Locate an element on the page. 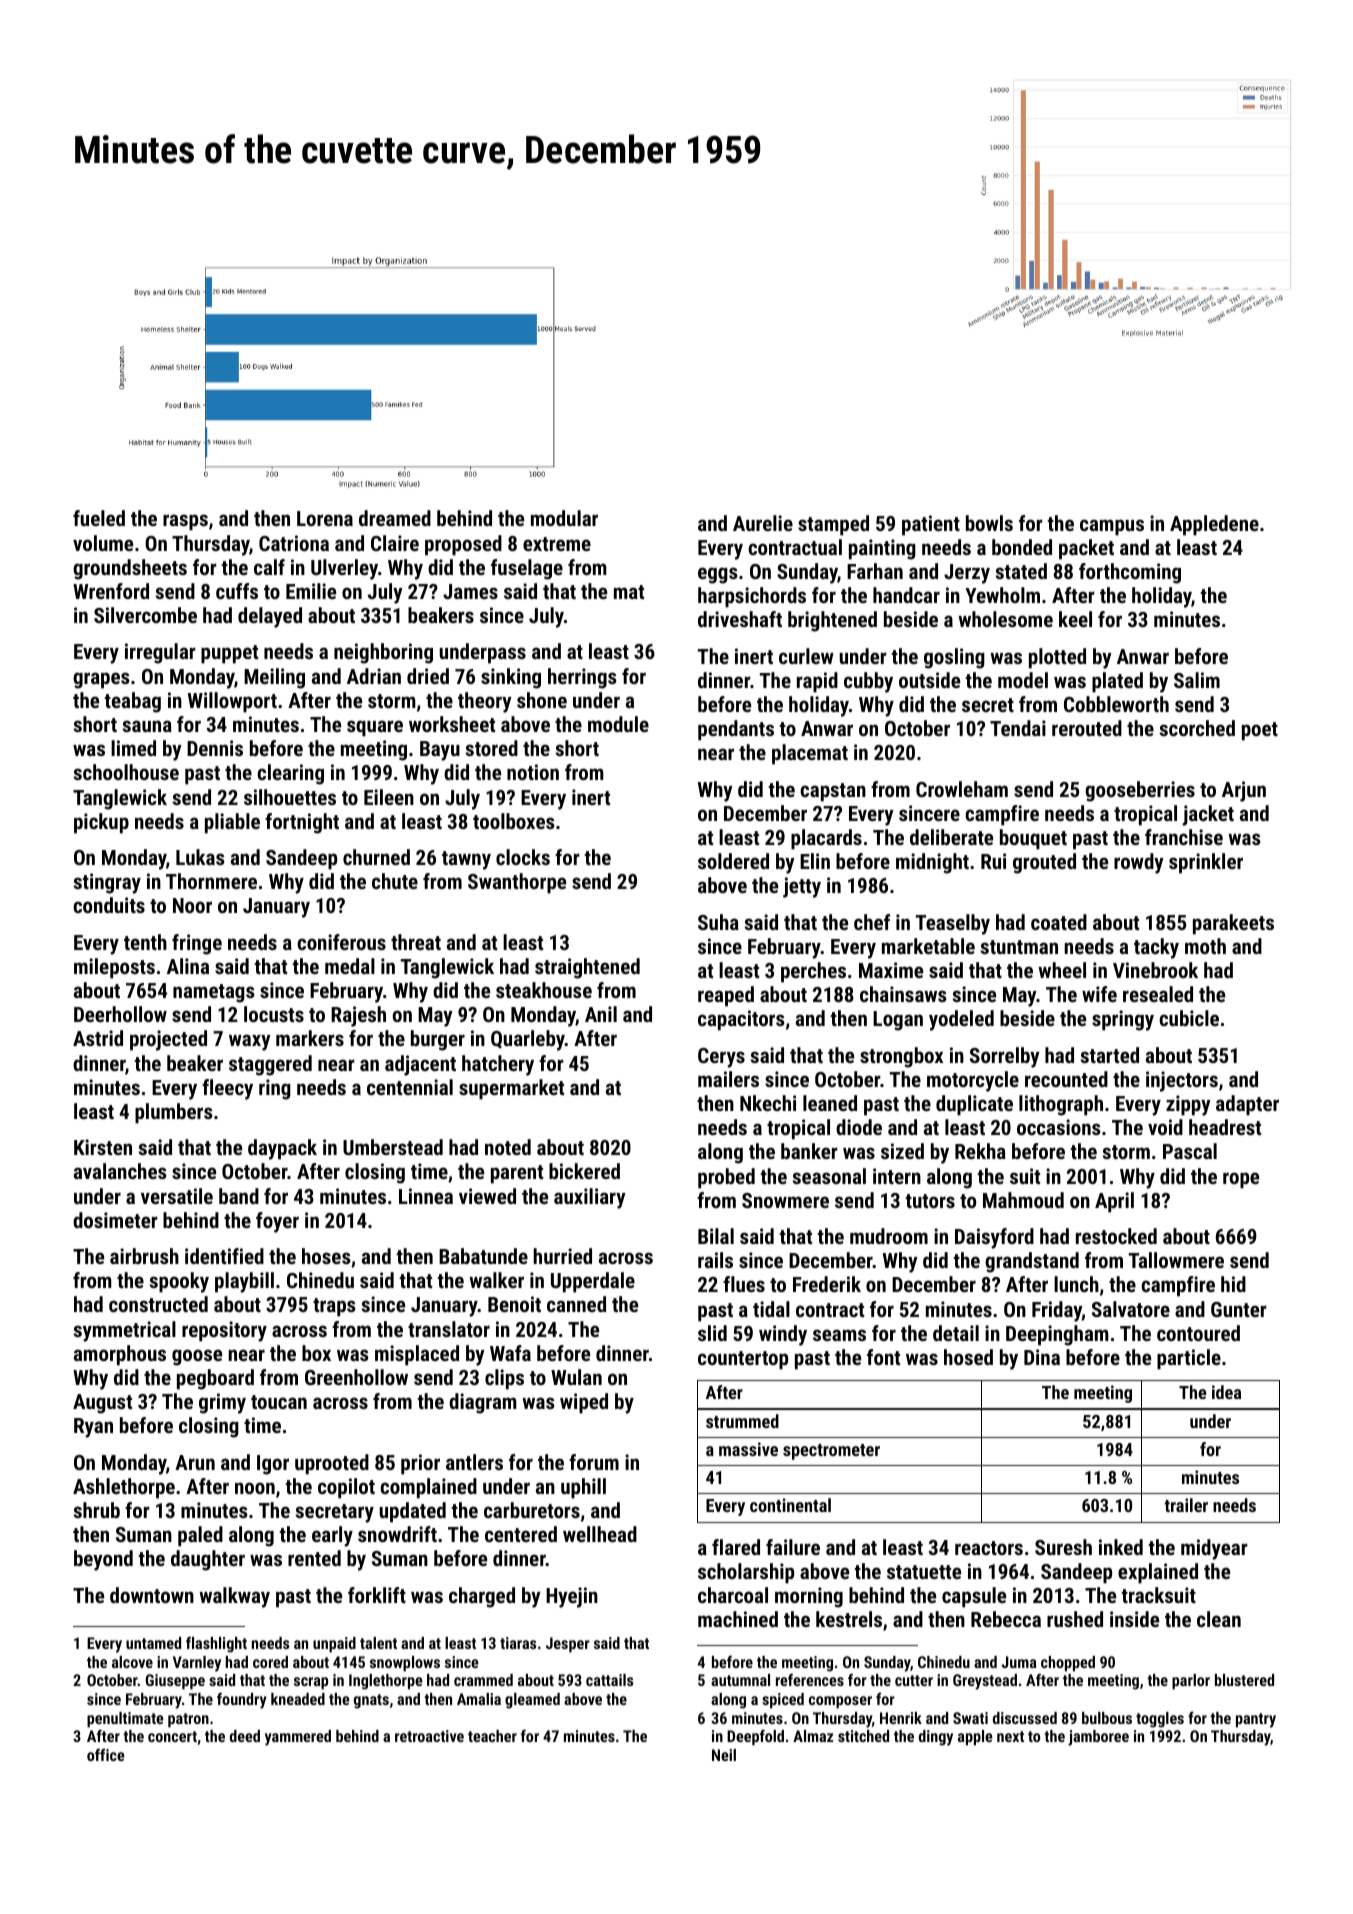 Image resolution: width=1353 pixels, height=1914 pixels. staggered is located at coordinates (270, 1065).
